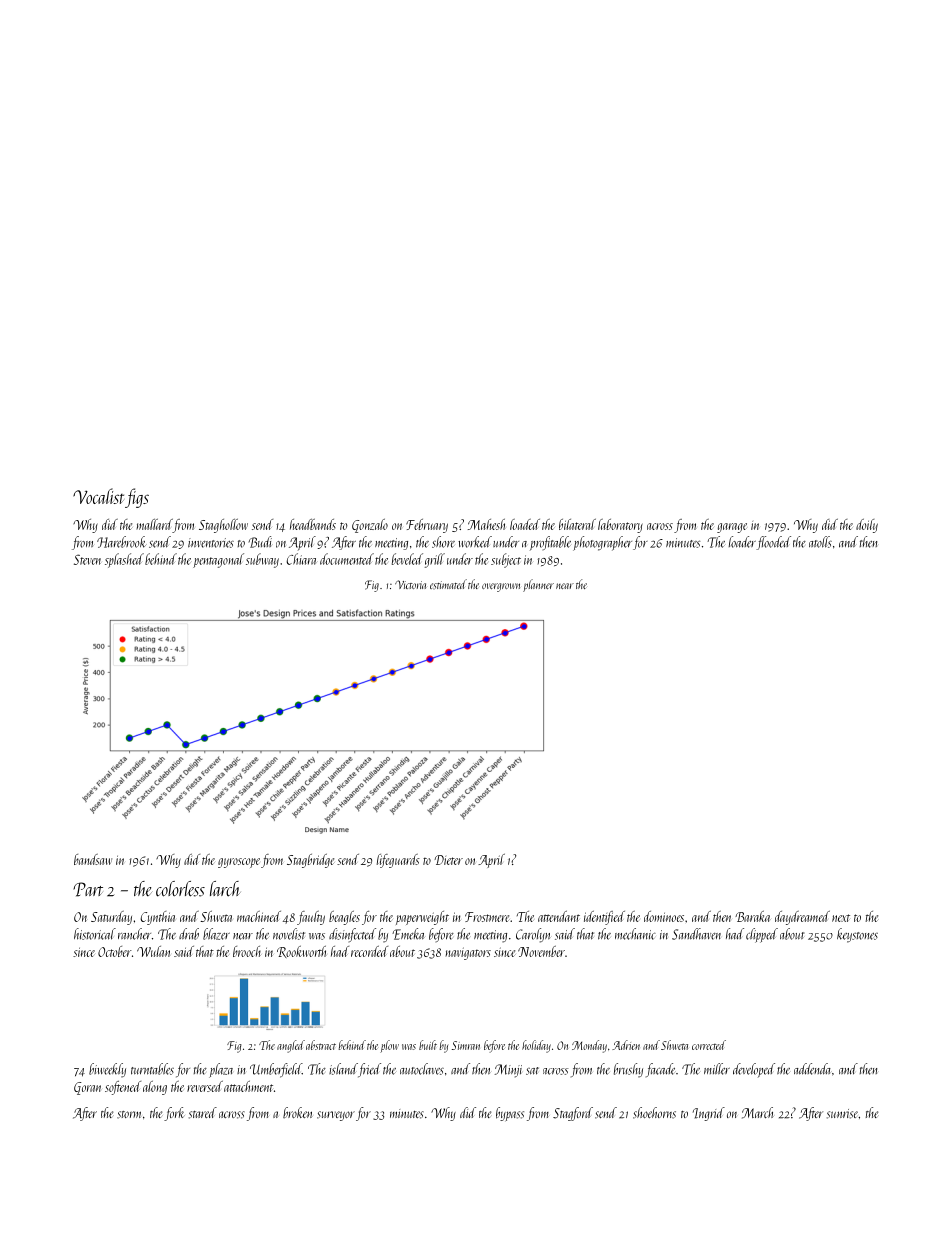 This document has width=952, height=1233. Describe the element at coordinates (812, 1069) in the document. I see `addenda` at that location.
